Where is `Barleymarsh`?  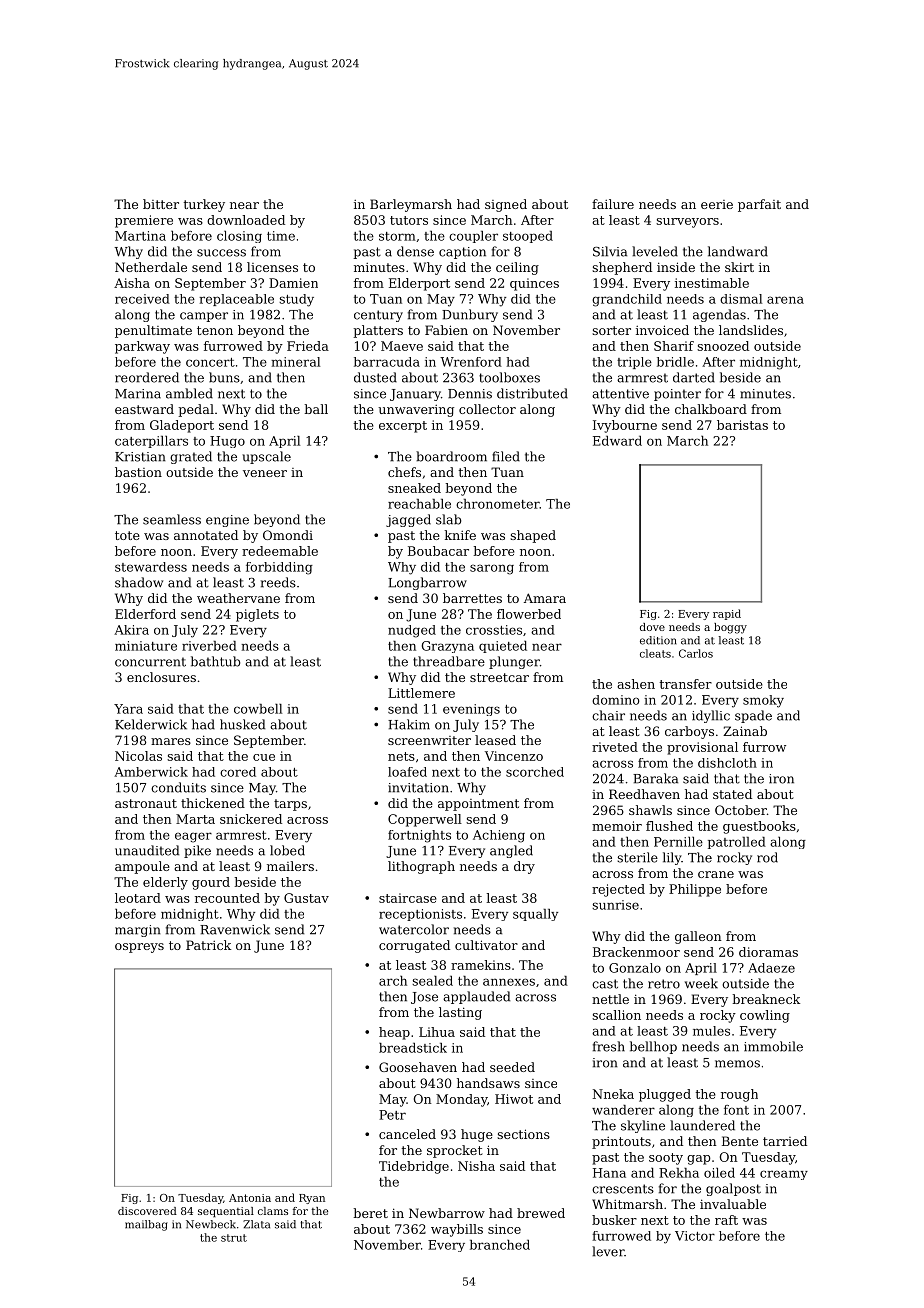
Barleymarsh is located at coordinates (411, 205).
